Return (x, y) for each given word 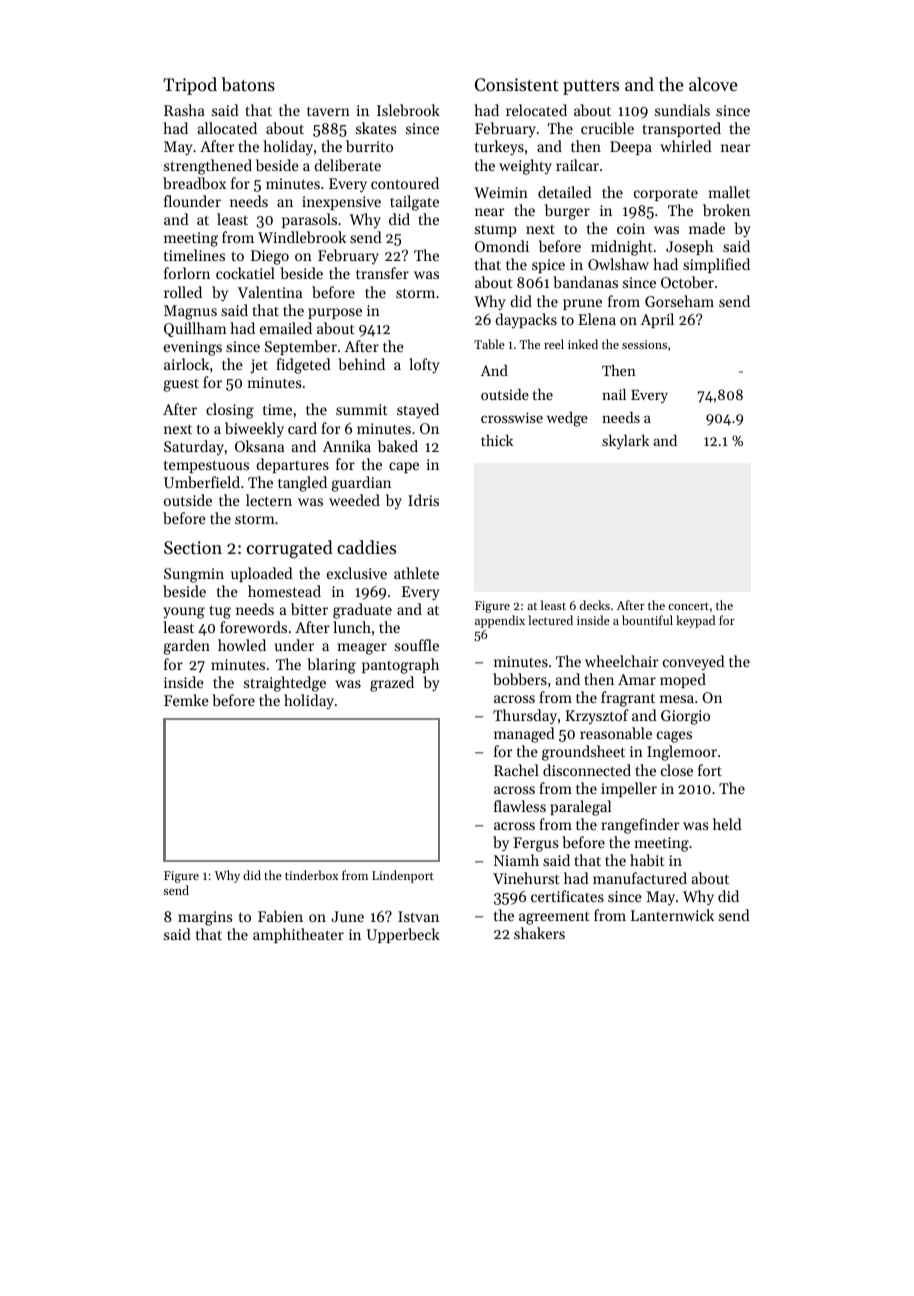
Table (489, 344)
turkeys (499, 148)
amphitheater (298, 935)
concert (688, 606)
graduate (362, 611)
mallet (729, 192)
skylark (625, 442)
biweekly (254, 430)
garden (186, 647)
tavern (328, 111)
